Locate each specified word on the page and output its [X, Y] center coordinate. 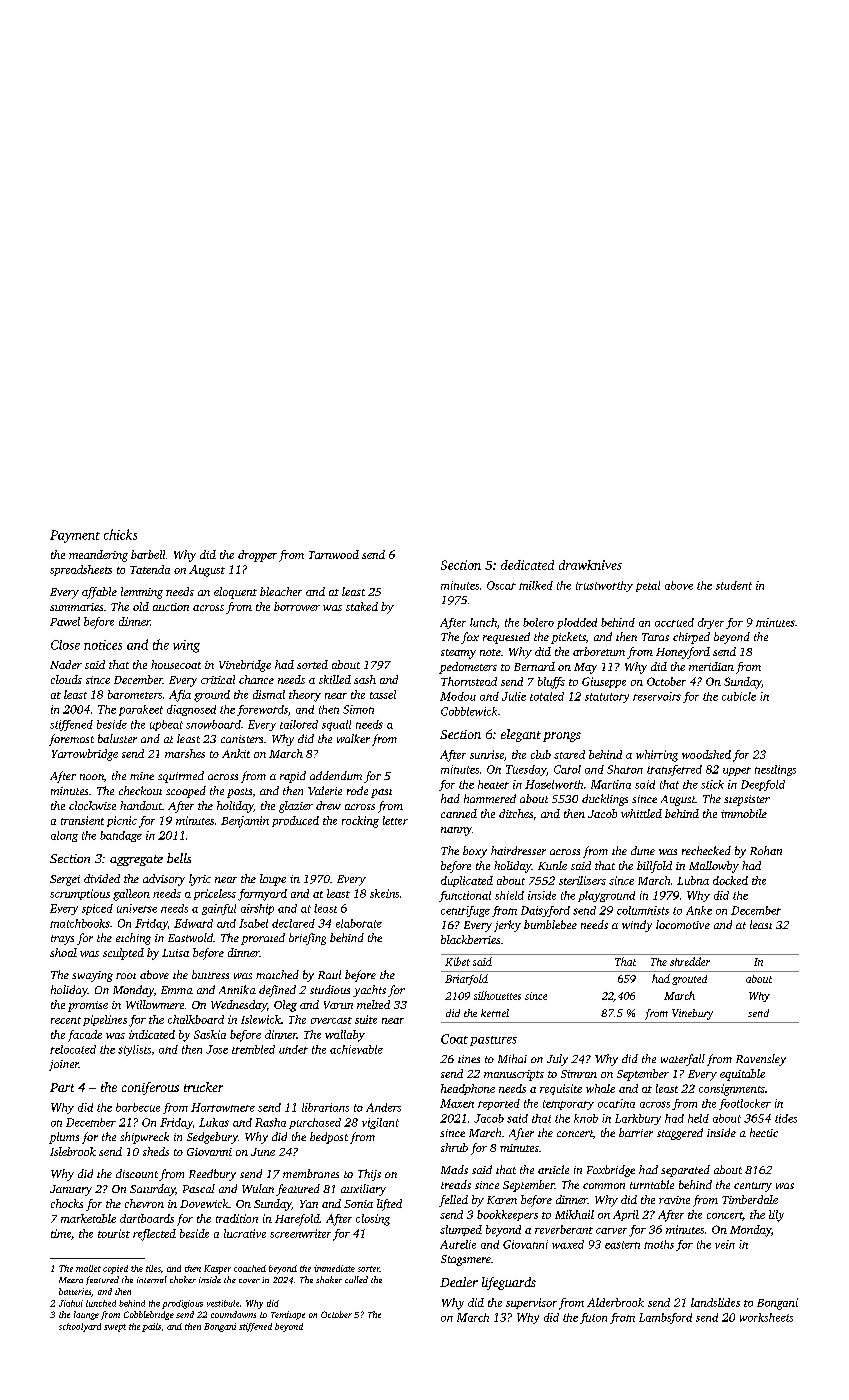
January [71, 1190]
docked [730, 880]
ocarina [616, 1103]
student [734, 585]
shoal [63, 952]
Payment [75, 536]
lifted [389, 1205]
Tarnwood [334, 554]
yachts [369, 991]
